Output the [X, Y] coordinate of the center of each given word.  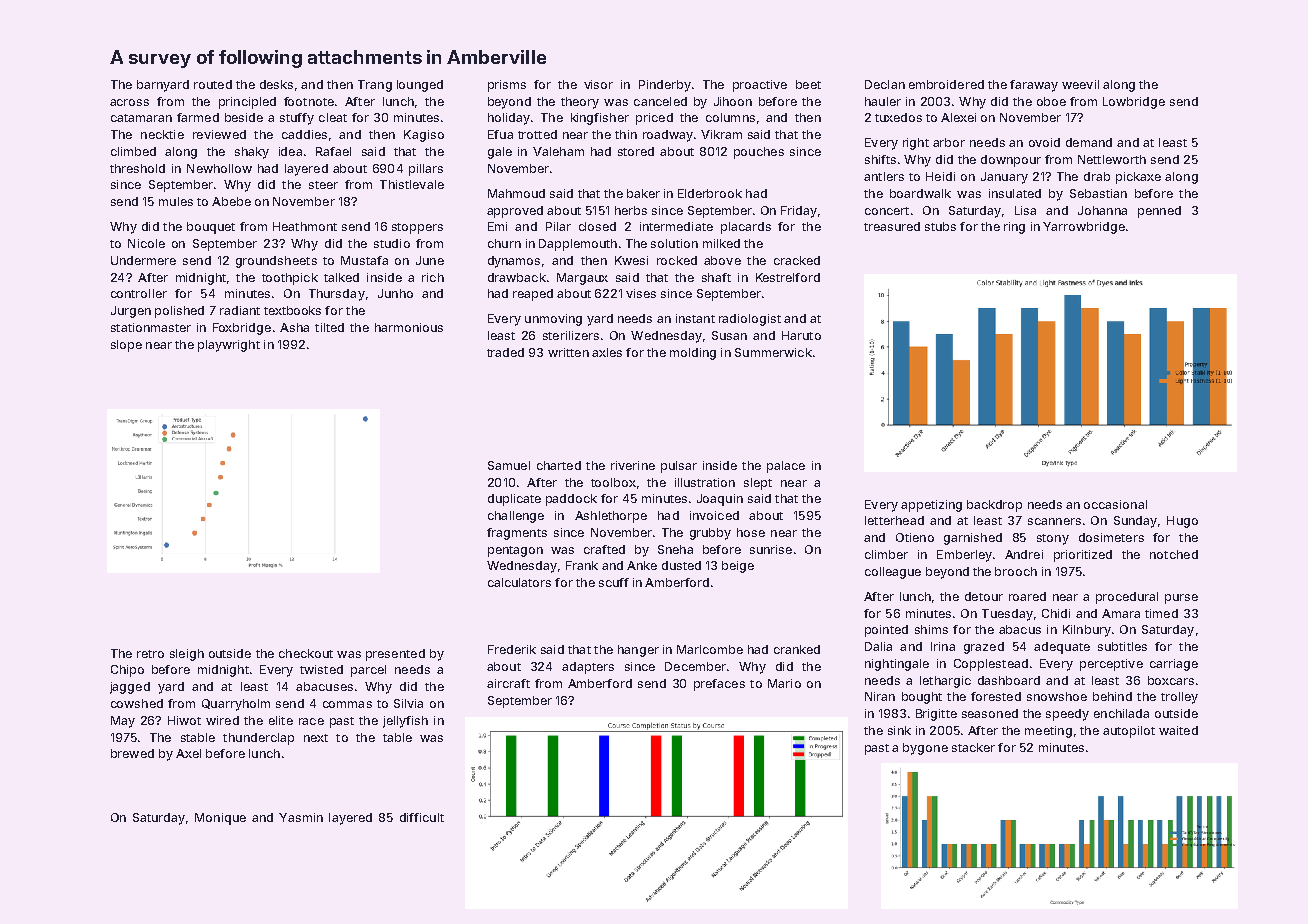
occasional [1115, 504]
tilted [329, 327]
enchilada [1121, 713]
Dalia [878, 646]
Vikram [721, 134]
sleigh [187, 655]
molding [693, 354]
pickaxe [1138, 178]
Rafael [333, 151]
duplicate [514, 500]
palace [786, 467]
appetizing [931, 506]
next [316, 738]
